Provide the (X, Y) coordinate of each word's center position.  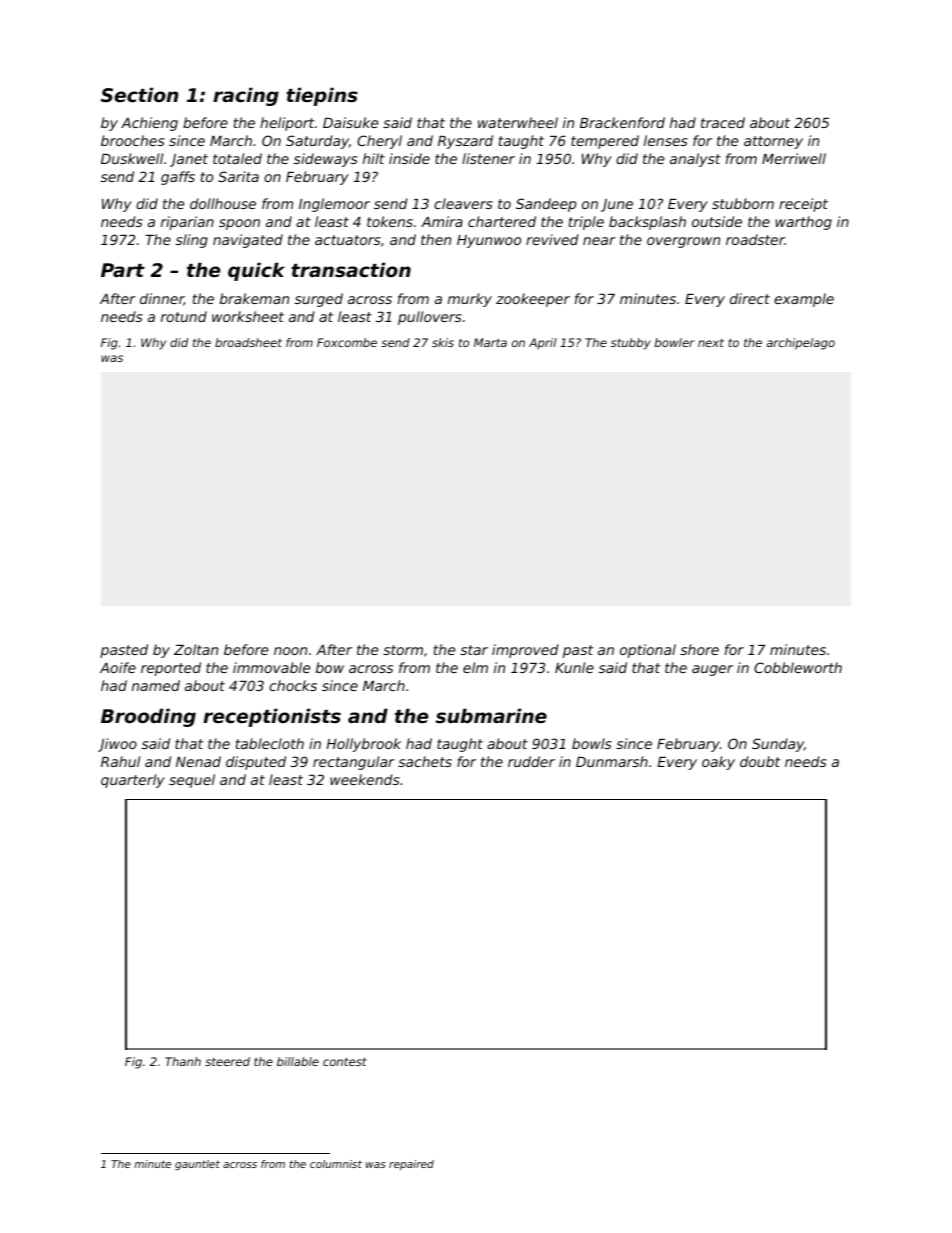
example (804, 300)
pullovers (429, 318)
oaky (718, 763)
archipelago (801, 344)
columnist (336, 1164)
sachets (425, 761)
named (156, 685)
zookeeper (533, 300)
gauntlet (197, 1165)
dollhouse (223, 203)
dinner (162, 299)
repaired (411, 1165)
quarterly (133, 781)
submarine (491, 715)
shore (699, 649)
